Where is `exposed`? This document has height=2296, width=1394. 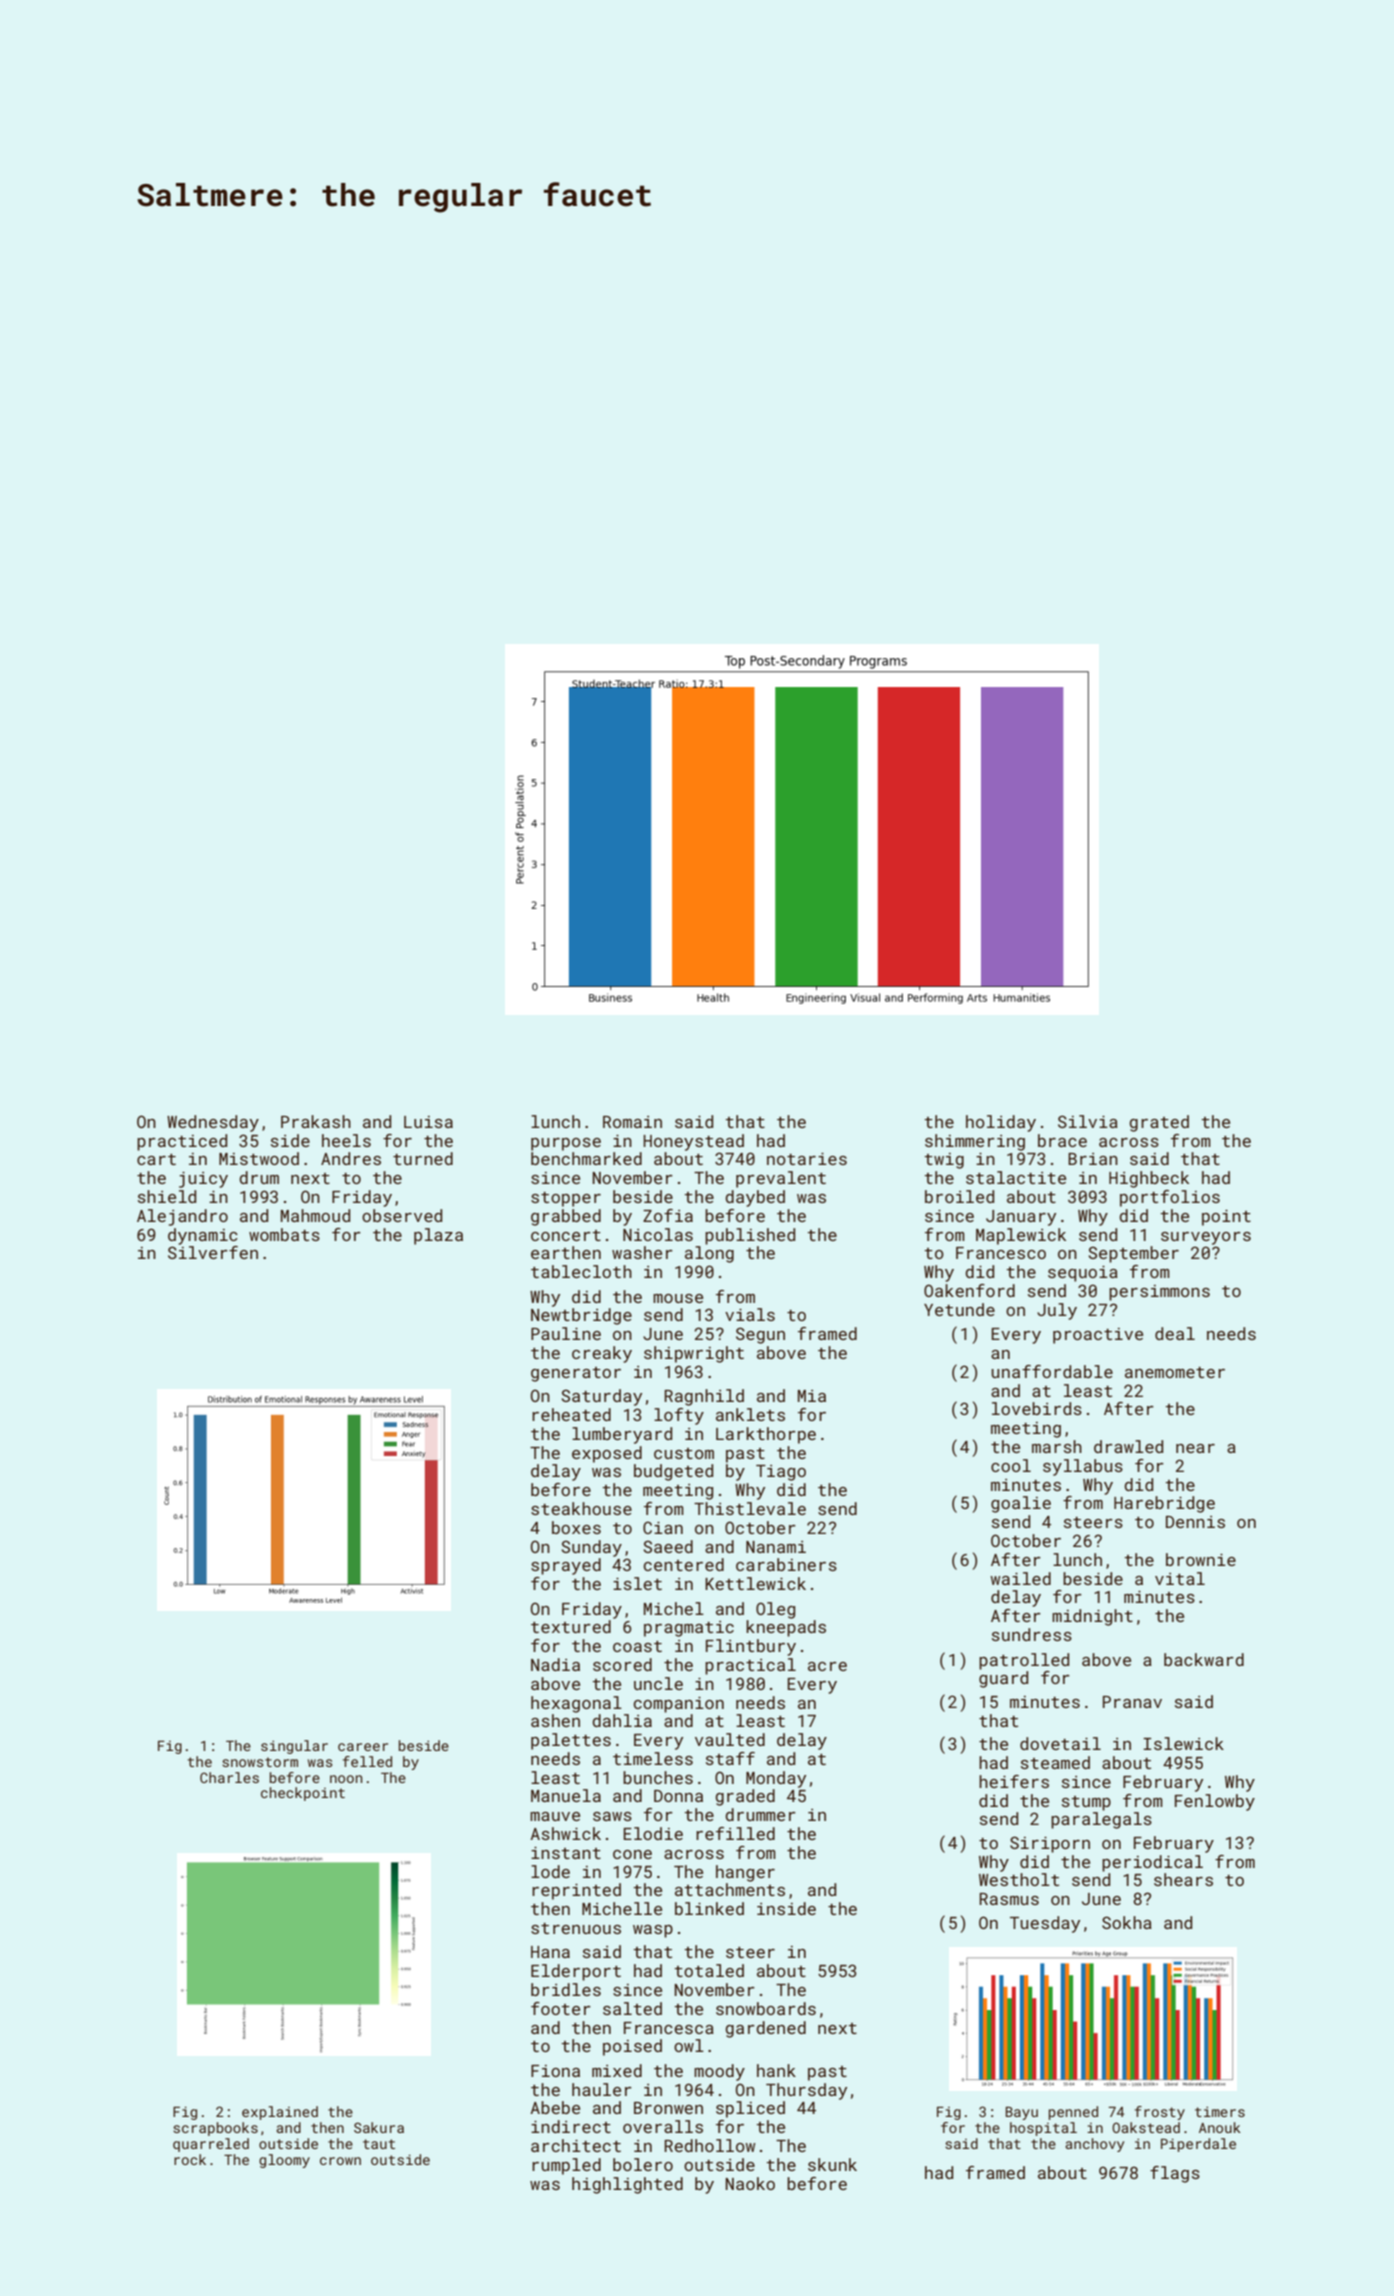 exposed is located at coordinates (607, 1454).
